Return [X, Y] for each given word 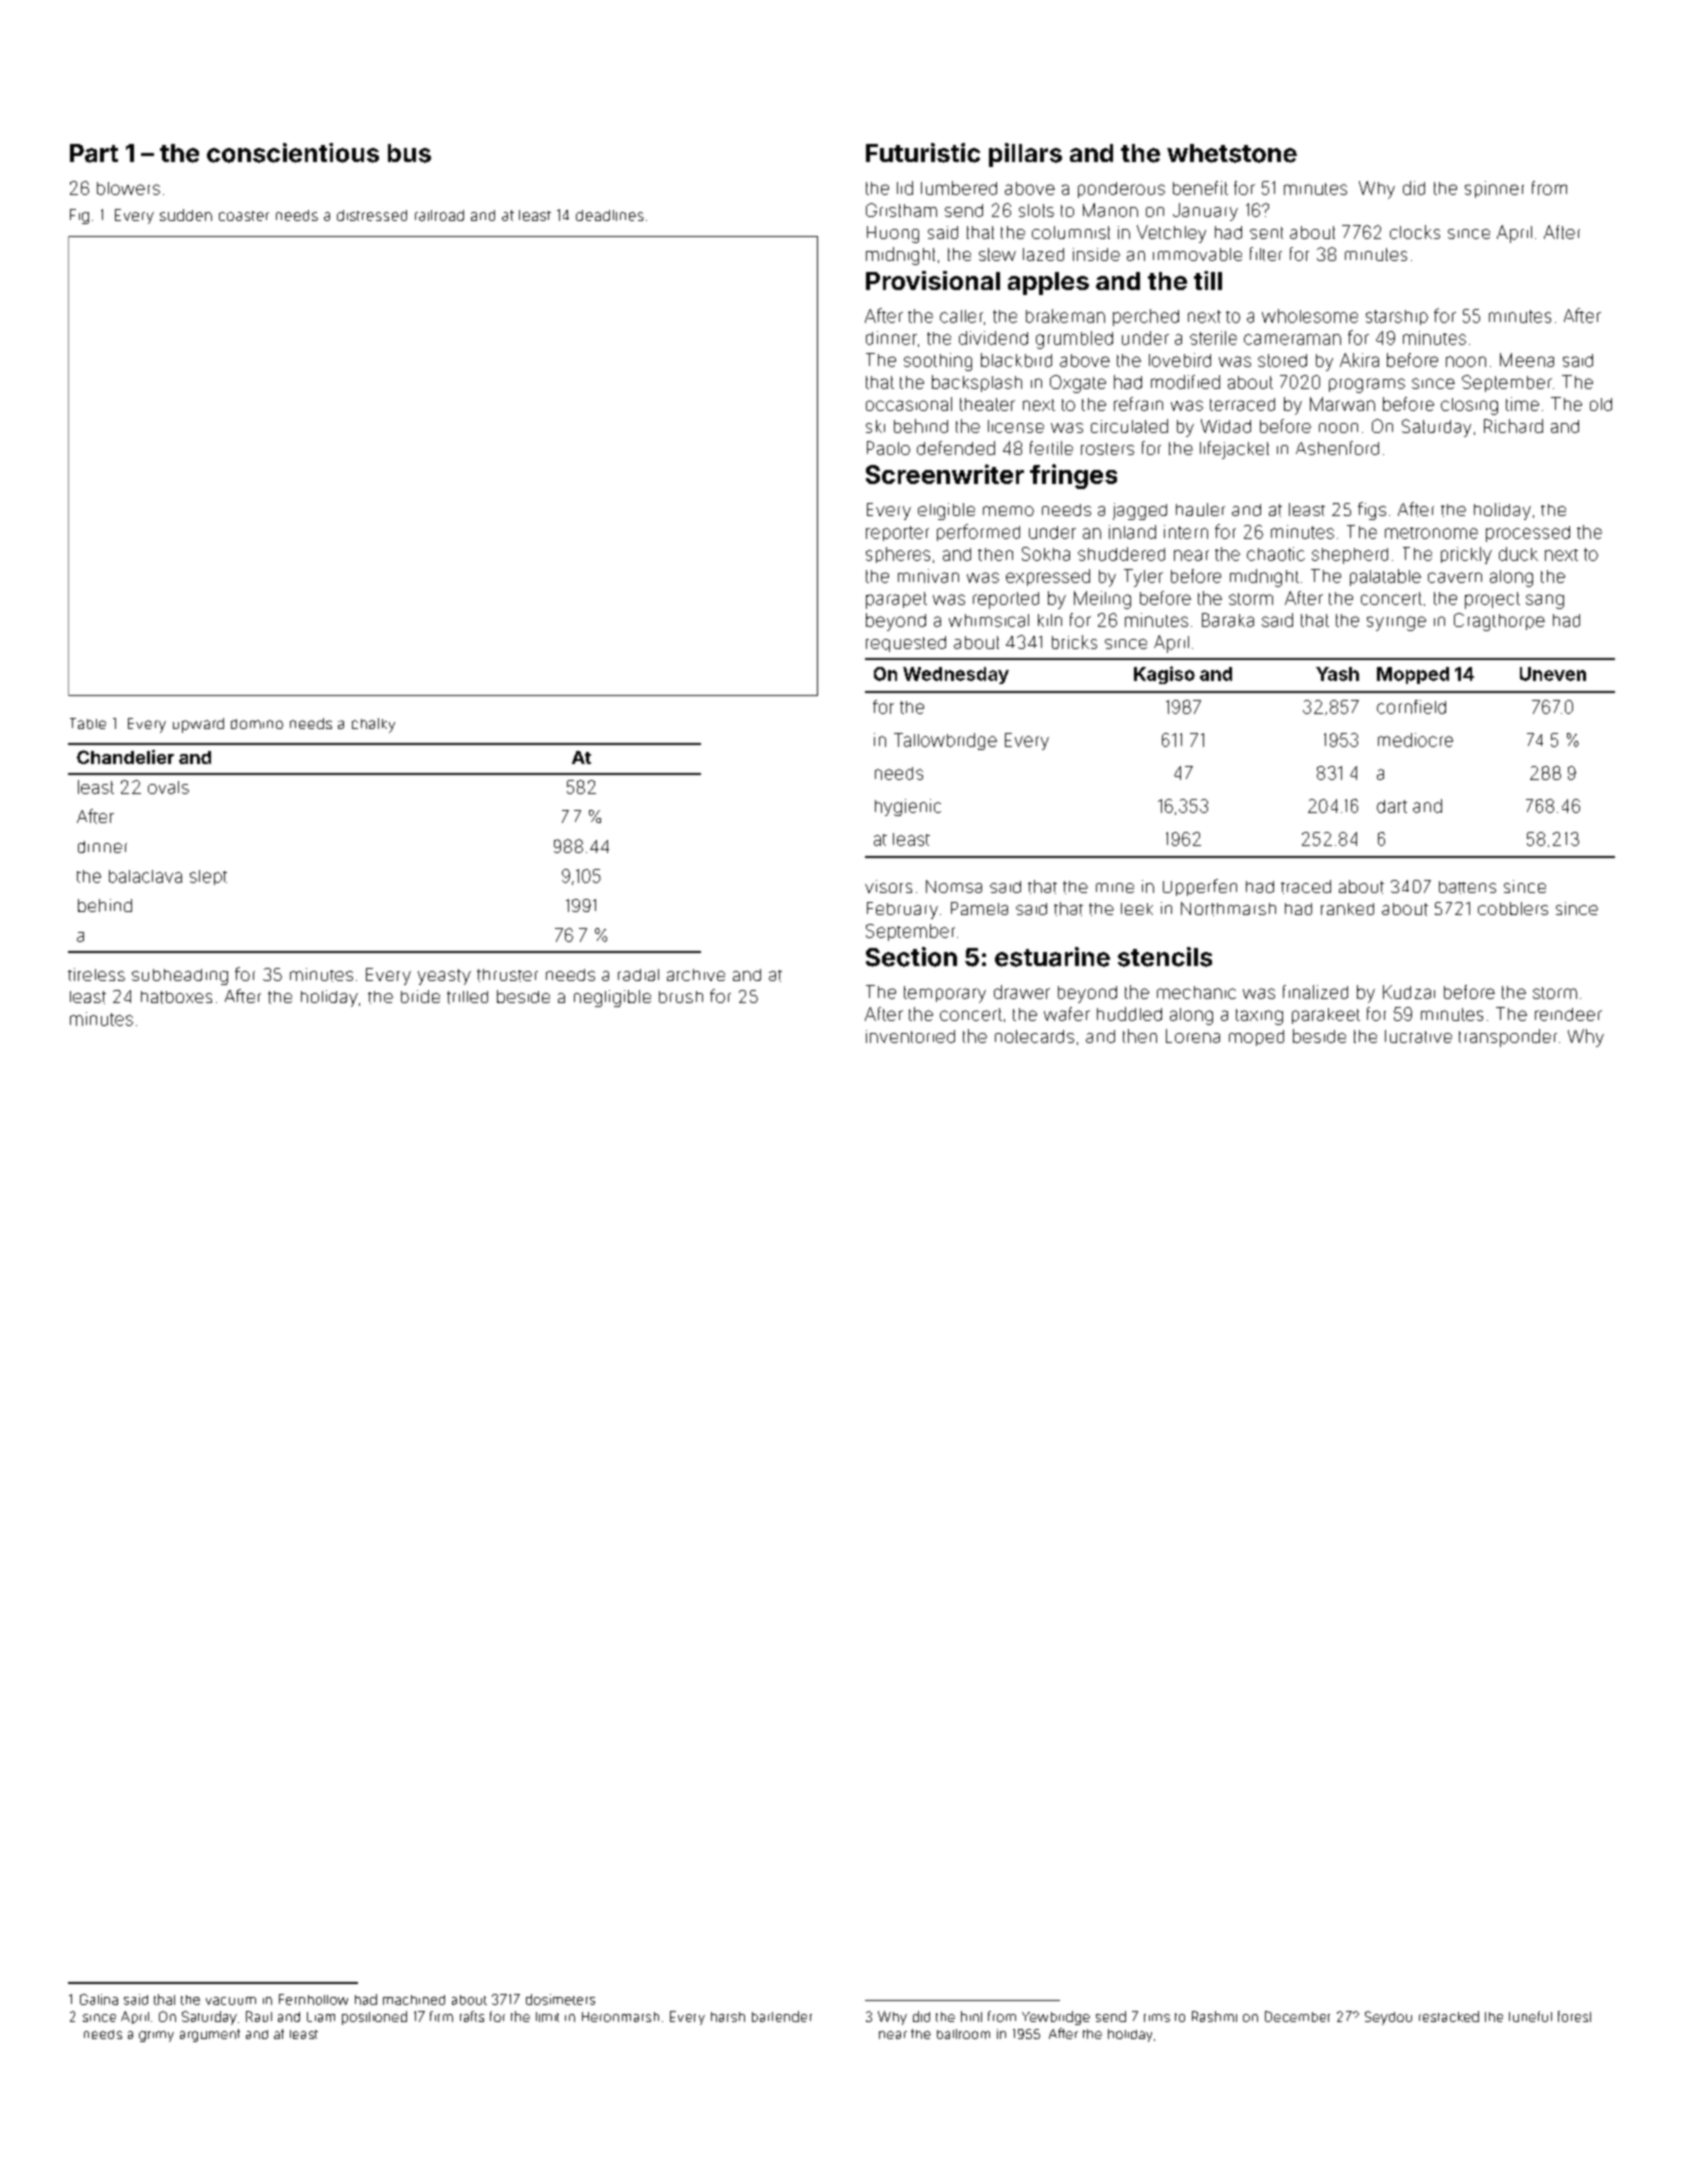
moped [1256, 1038]
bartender [782, 2016]
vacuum [231, 2001]
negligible [612, 998]
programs [1367, 385]
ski [875, 426]
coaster [244, 216]
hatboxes [176, 997]
